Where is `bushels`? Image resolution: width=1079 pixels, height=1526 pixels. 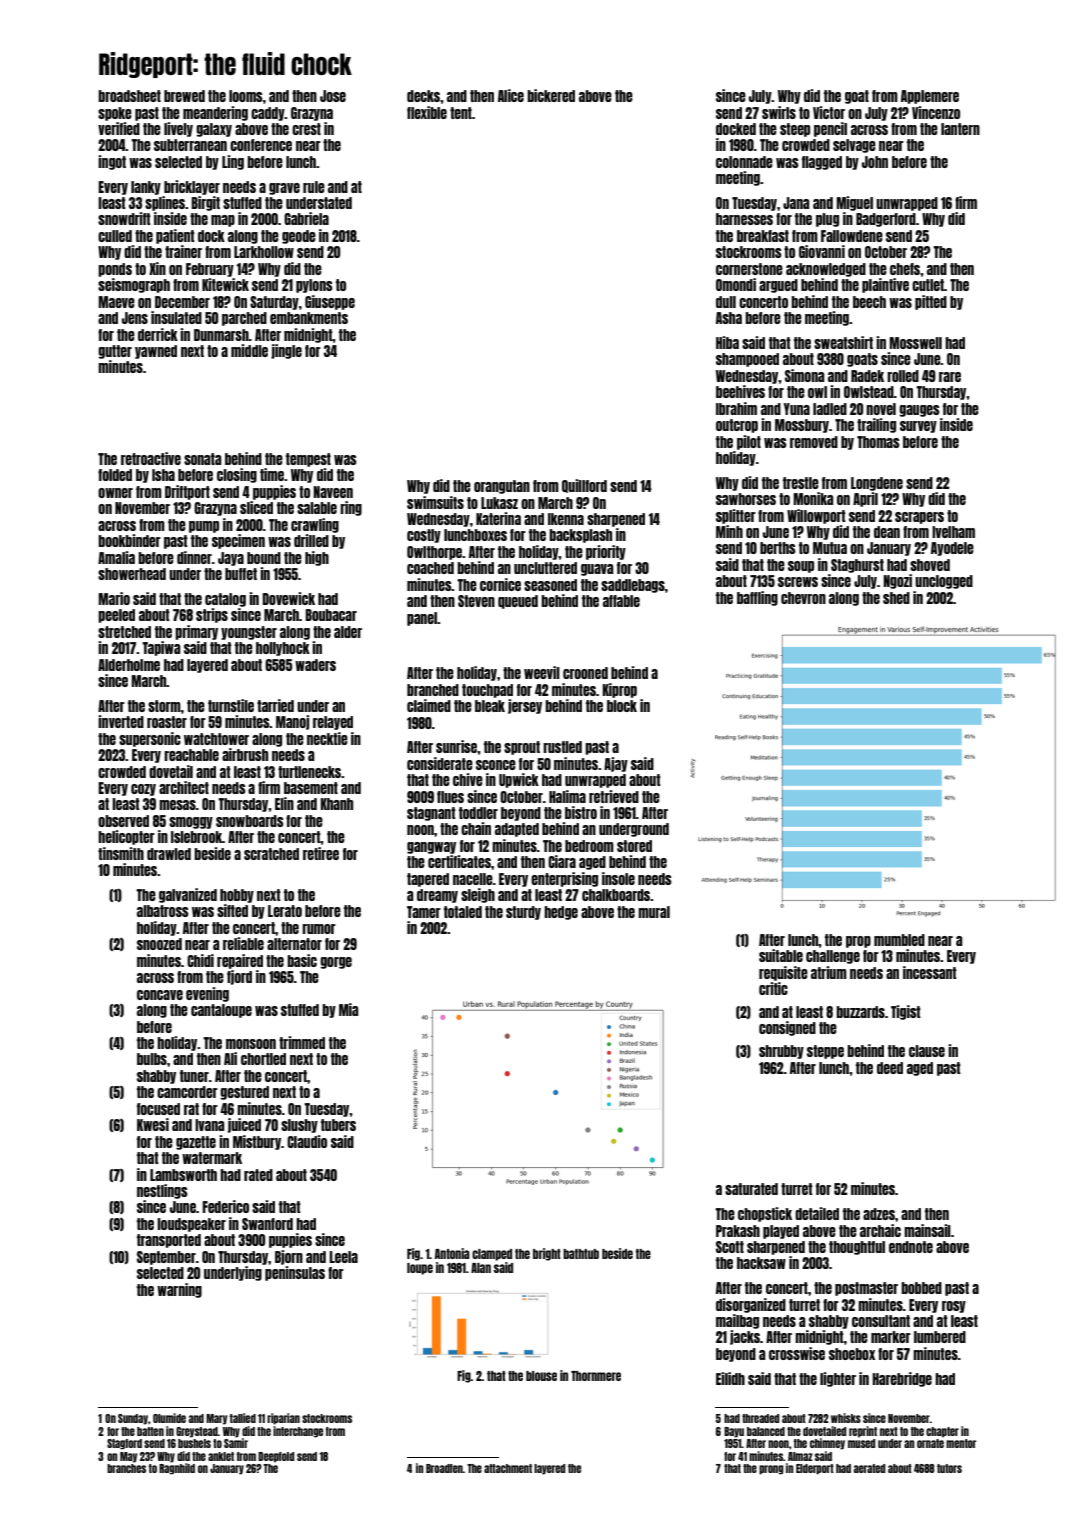 bushels is located at coordinates (194, 1443).
